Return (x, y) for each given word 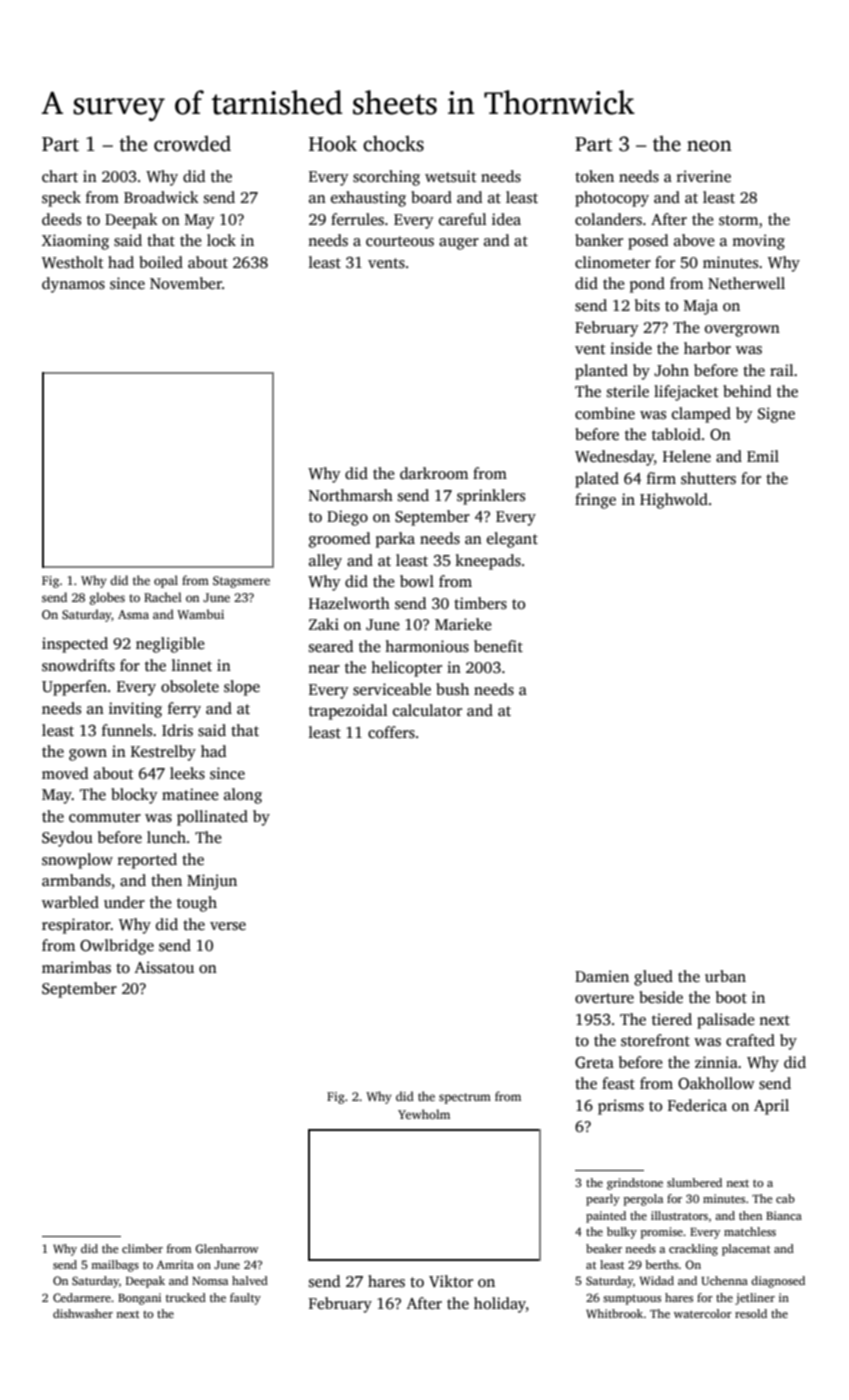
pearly (603, 1200)
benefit (498, 646)
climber (142, 1248)
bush (452, 689)
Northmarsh (350, 495)
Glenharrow (227, 1248)
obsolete (190, 686)
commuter (105, 817)
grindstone (635, 1184)
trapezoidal (348, 712)
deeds (61, 219)
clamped (701, 415)
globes (107, 598)
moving (758, 242)
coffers (391, 732)
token (594, 176)
